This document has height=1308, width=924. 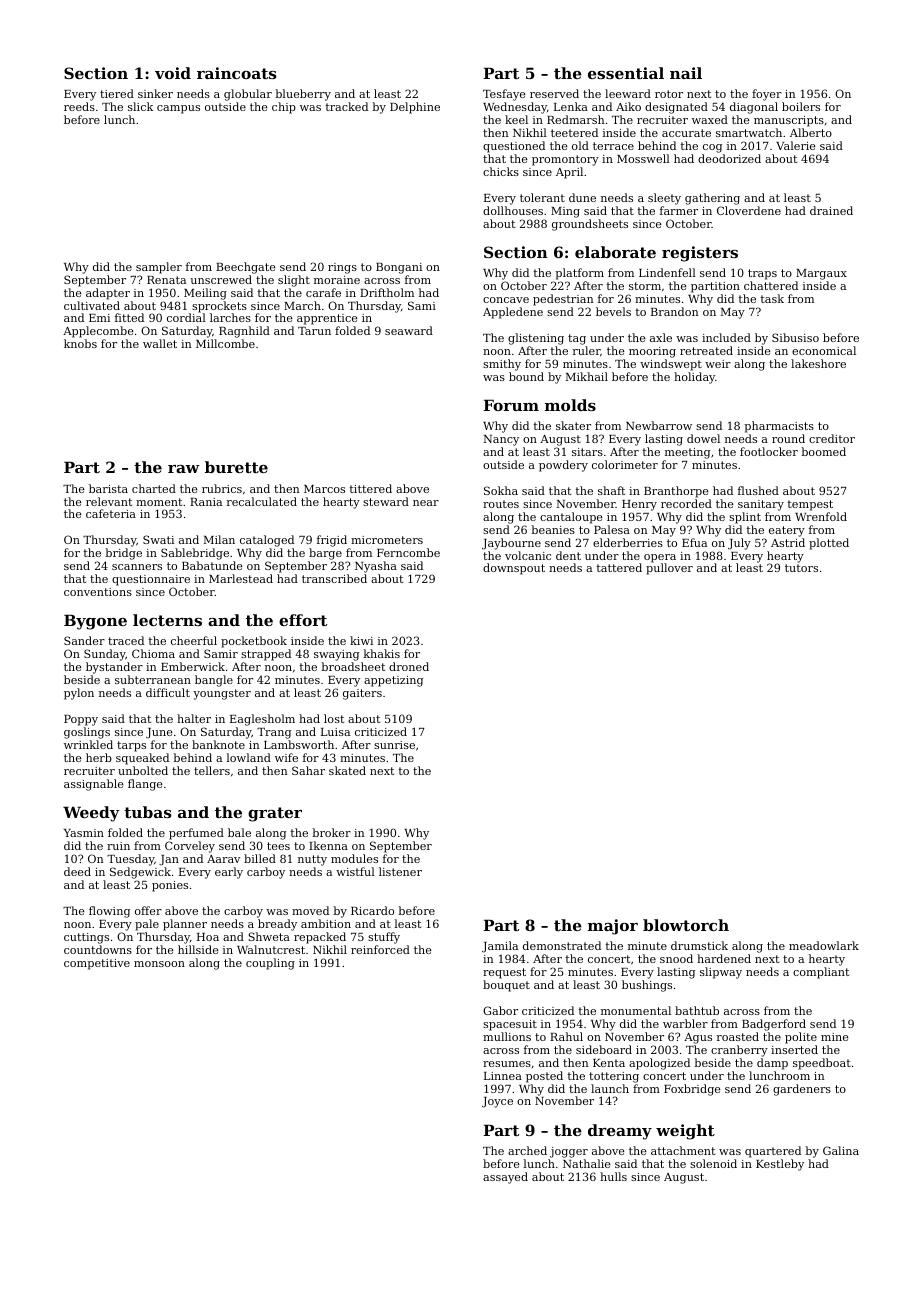 I want to click on foyer, so click(x=767, y=95).
